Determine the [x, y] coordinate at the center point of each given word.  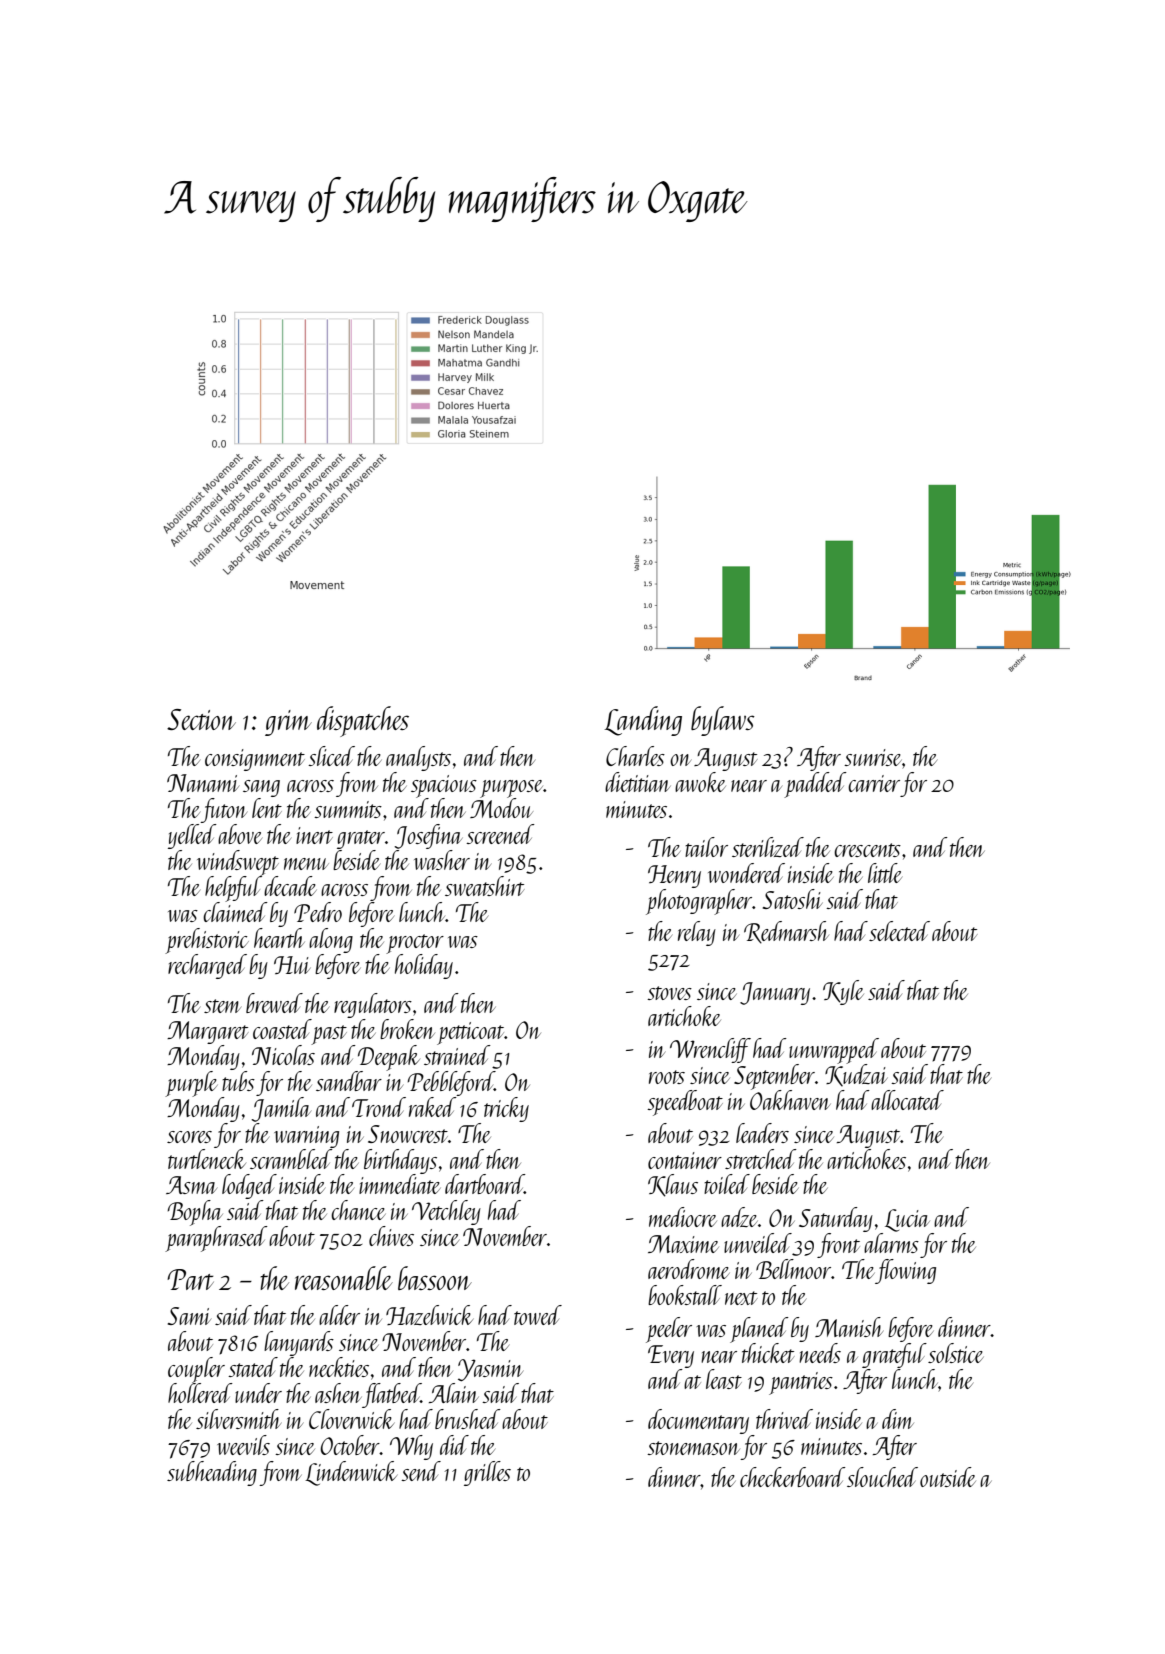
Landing [643, 721]
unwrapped [834, 1051]
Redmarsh [786, 932]
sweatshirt [485, 886]
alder [339, 1315]
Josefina [428, 836]
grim [288, 723]
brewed [274, 1003]
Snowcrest [408, 1134]
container [685, 1160]
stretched [761, 1159]
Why [411, 1447]
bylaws [723, 721]
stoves [669, 993]
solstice [956, 1353]
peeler [669, 1330]
